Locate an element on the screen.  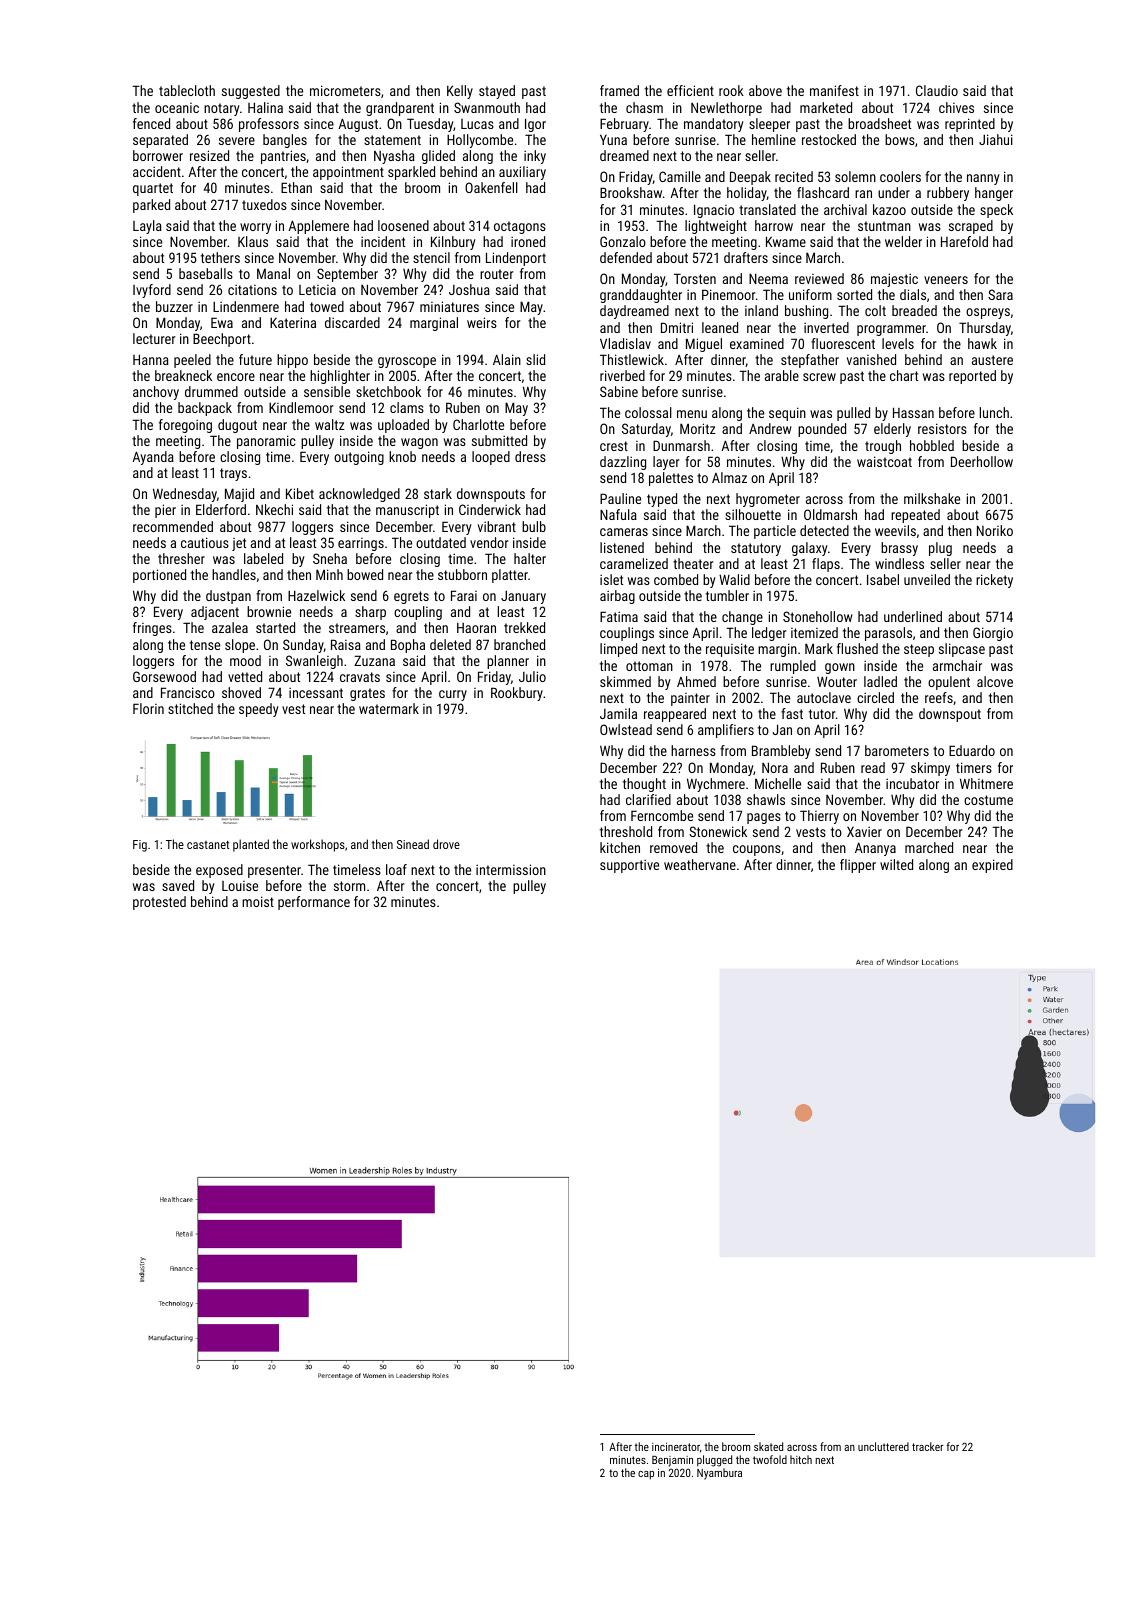
appointment is located at coordinates (348, 173).
